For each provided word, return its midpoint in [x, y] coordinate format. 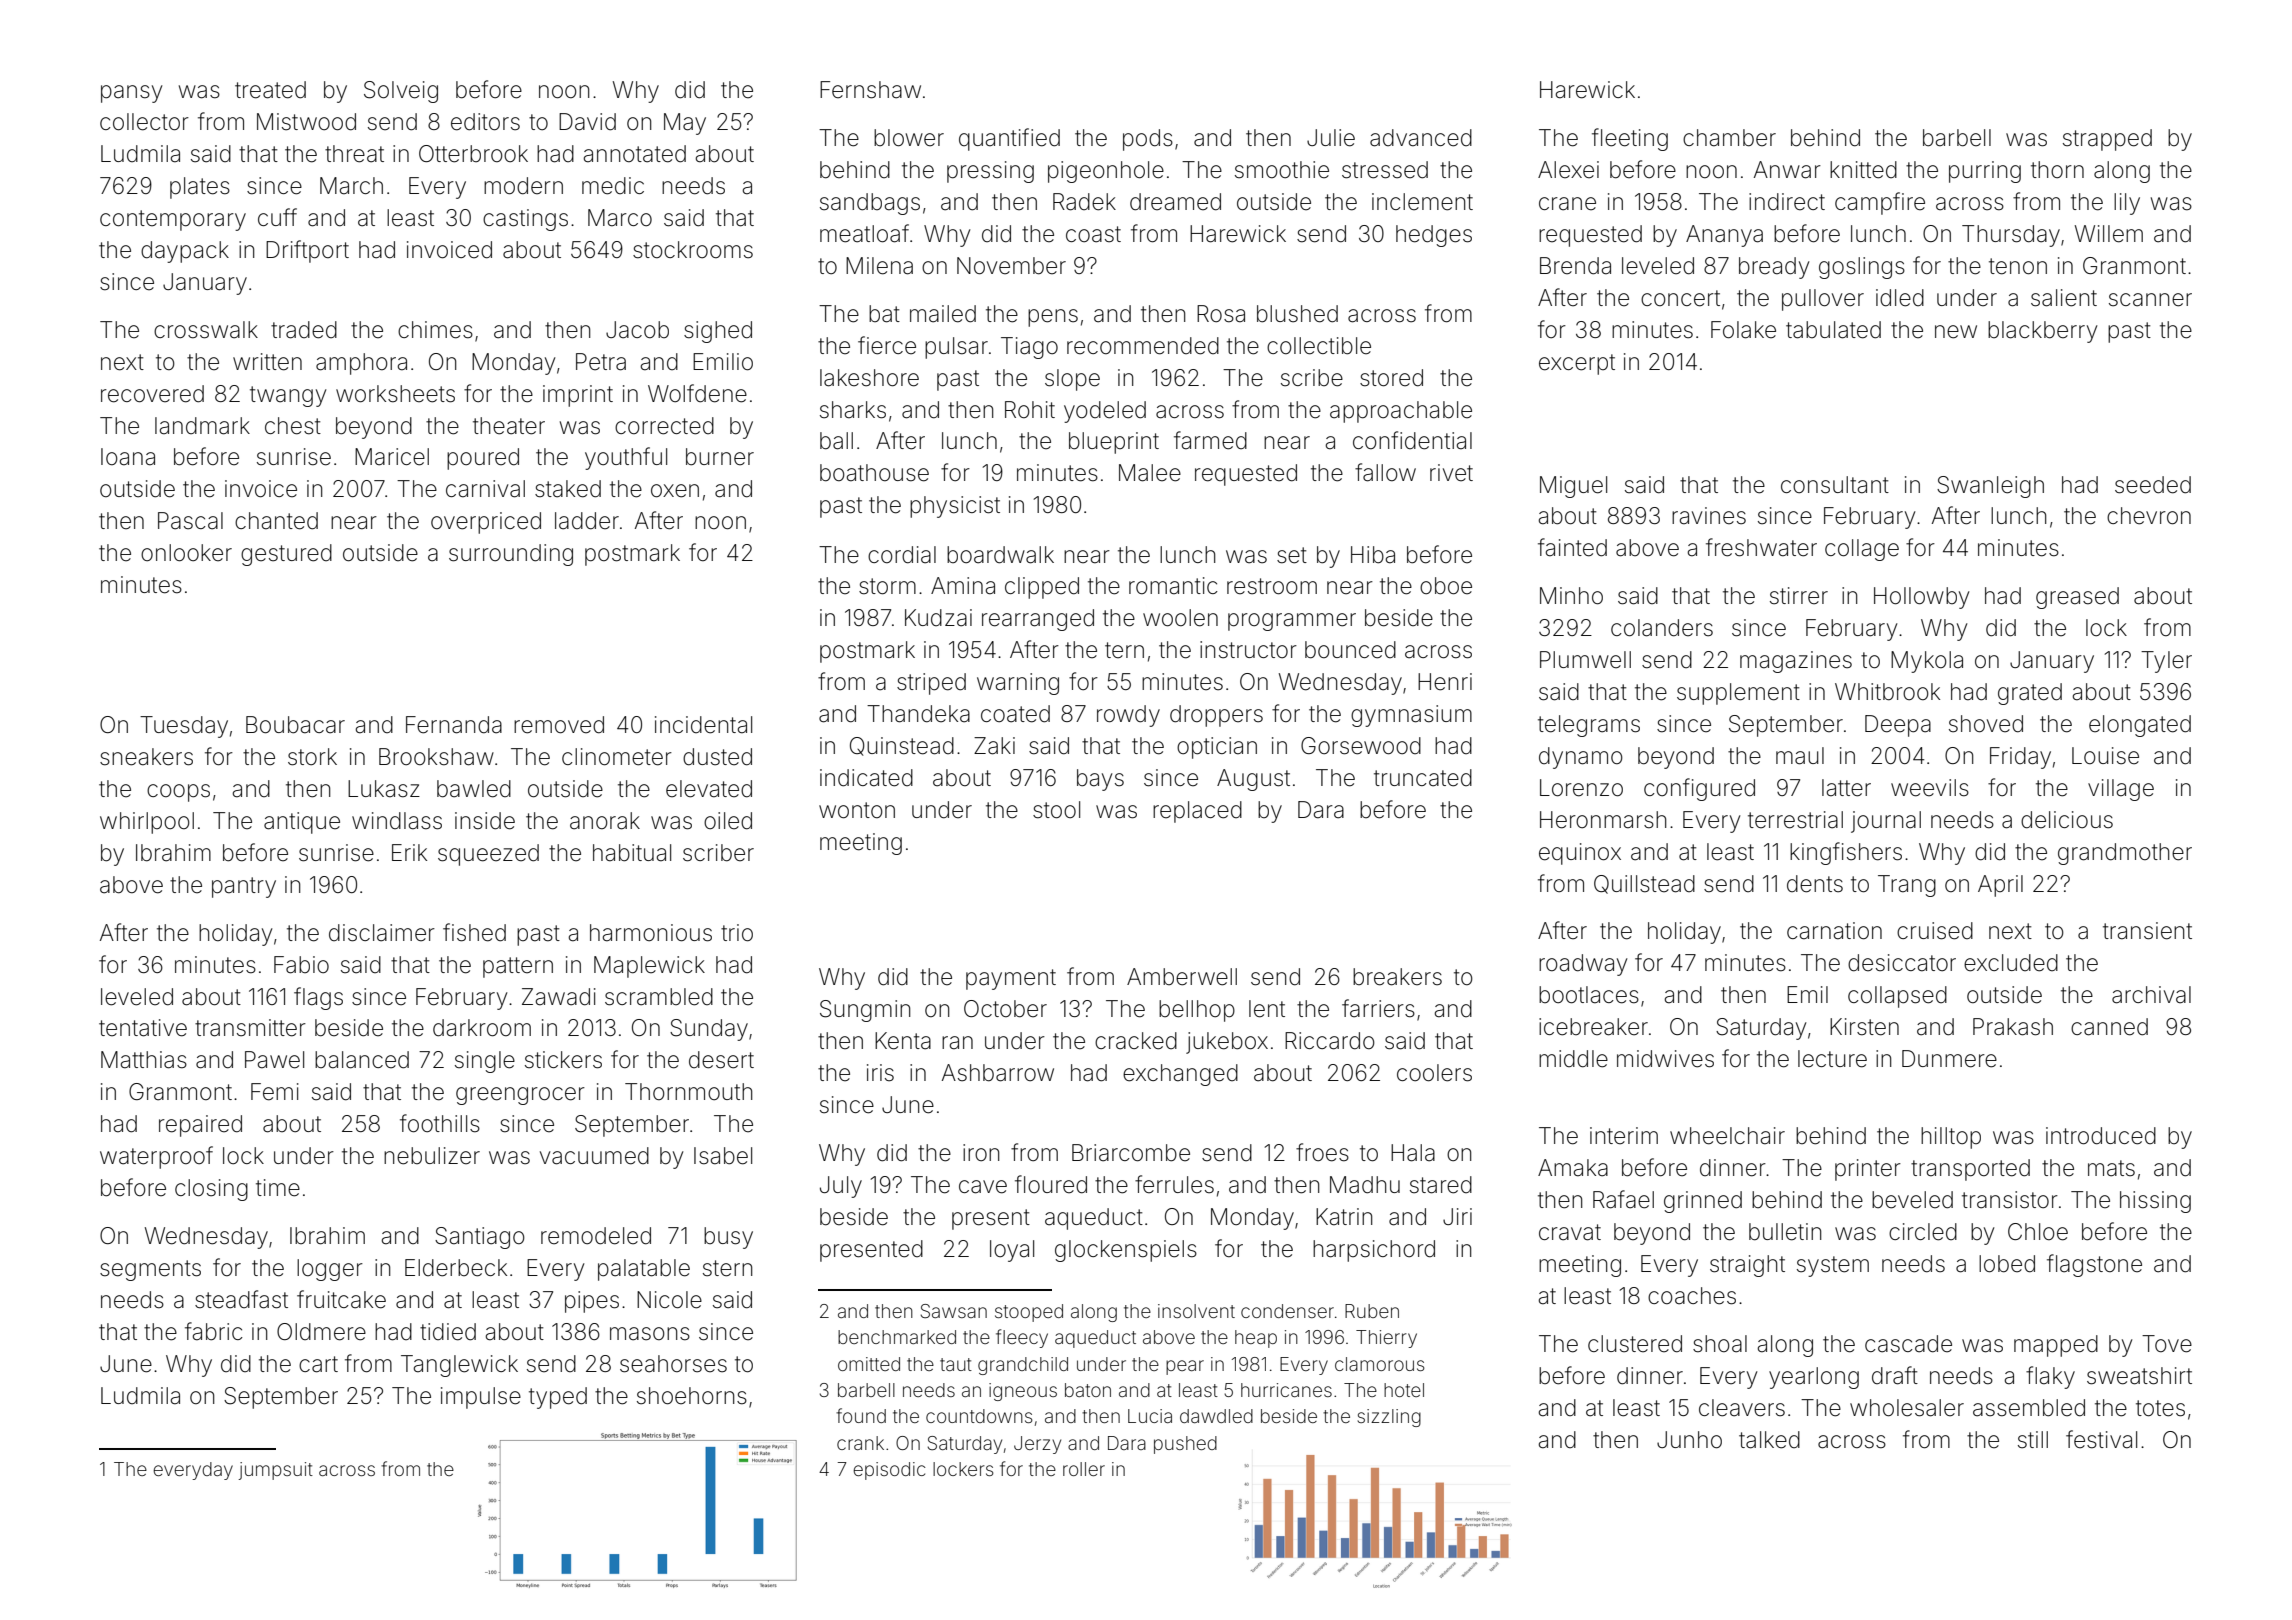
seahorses [673, 1364]
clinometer [617, 757]
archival [2151, 995]
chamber [1729, 138]
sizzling [1389, 1418]
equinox [1580, 854]
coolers [1434, 1073]
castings [525, 220]
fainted [1572, 547]
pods [1148, 140]
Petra [601, 362]
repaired [200, 1126]
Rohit [1030, 409]
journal [1886, 822]
